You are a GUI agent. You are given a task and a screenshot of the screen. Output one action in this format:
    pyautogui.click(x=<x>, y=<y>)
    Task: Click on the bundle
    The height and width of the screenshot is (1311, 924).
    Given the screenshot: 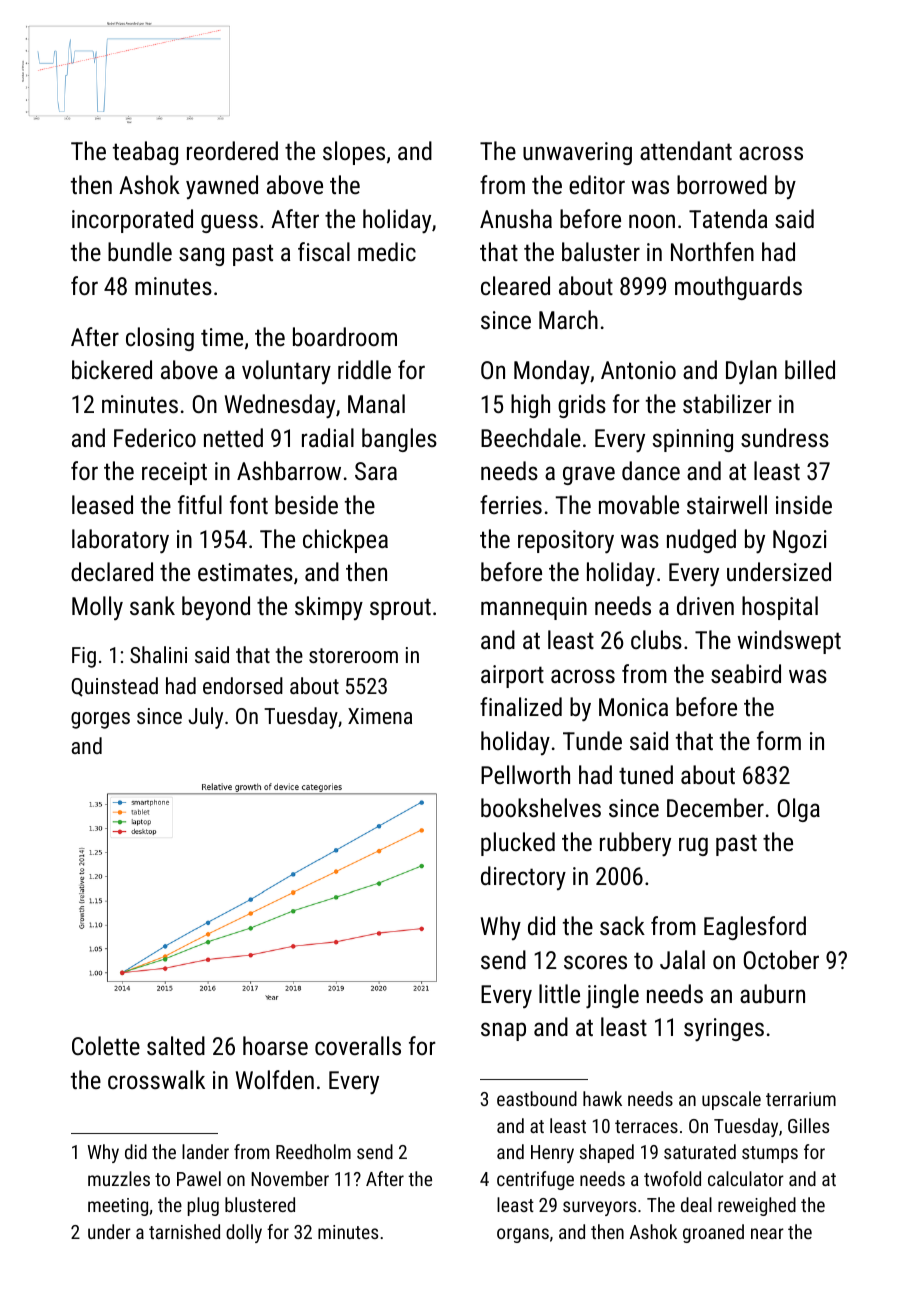 What is the action you would take?
    pyautogui.click(x=140, y=251)
